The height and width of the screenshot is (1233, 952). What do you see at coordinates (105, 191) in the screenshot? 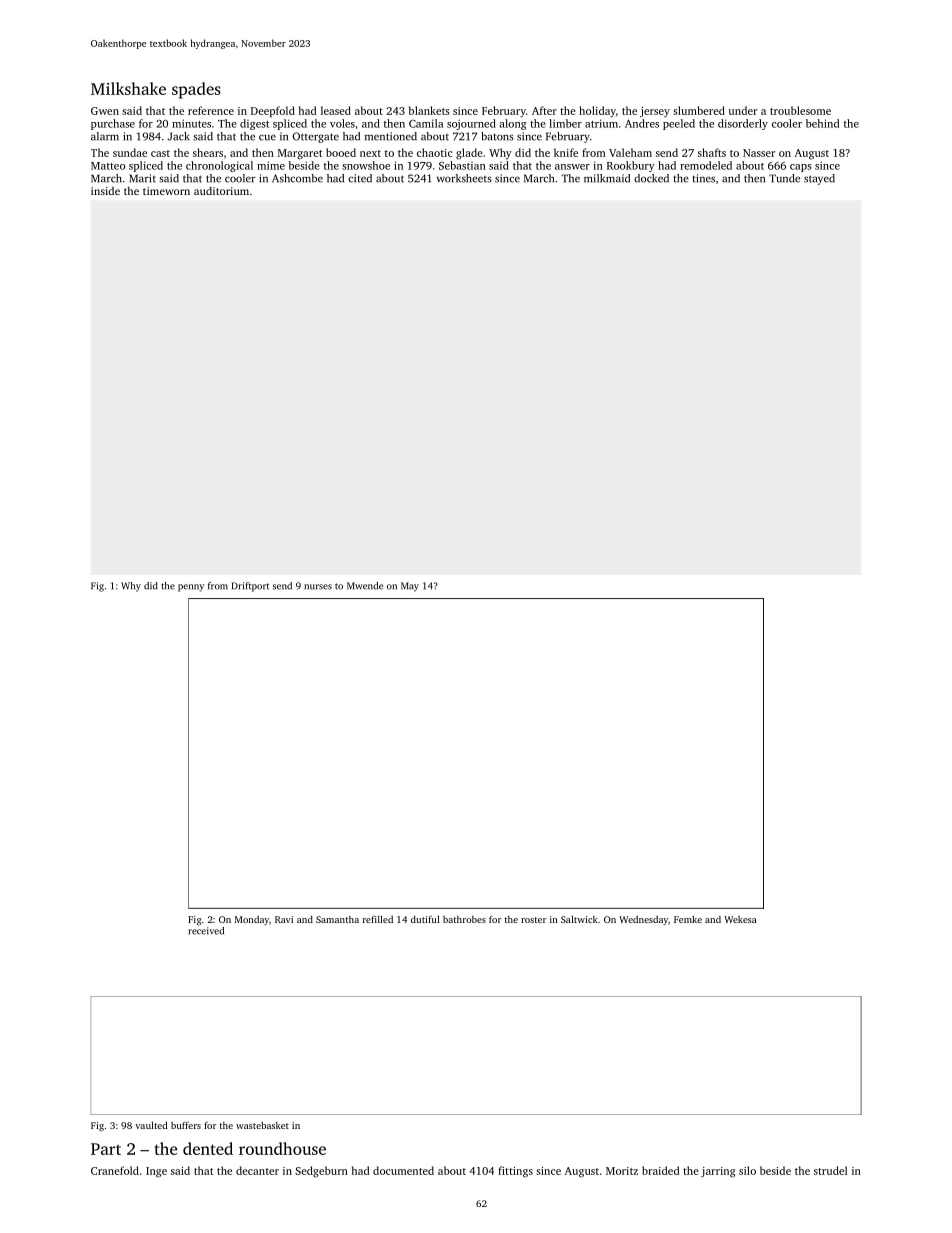
I see `inside` at bounding box center [105, 191].
